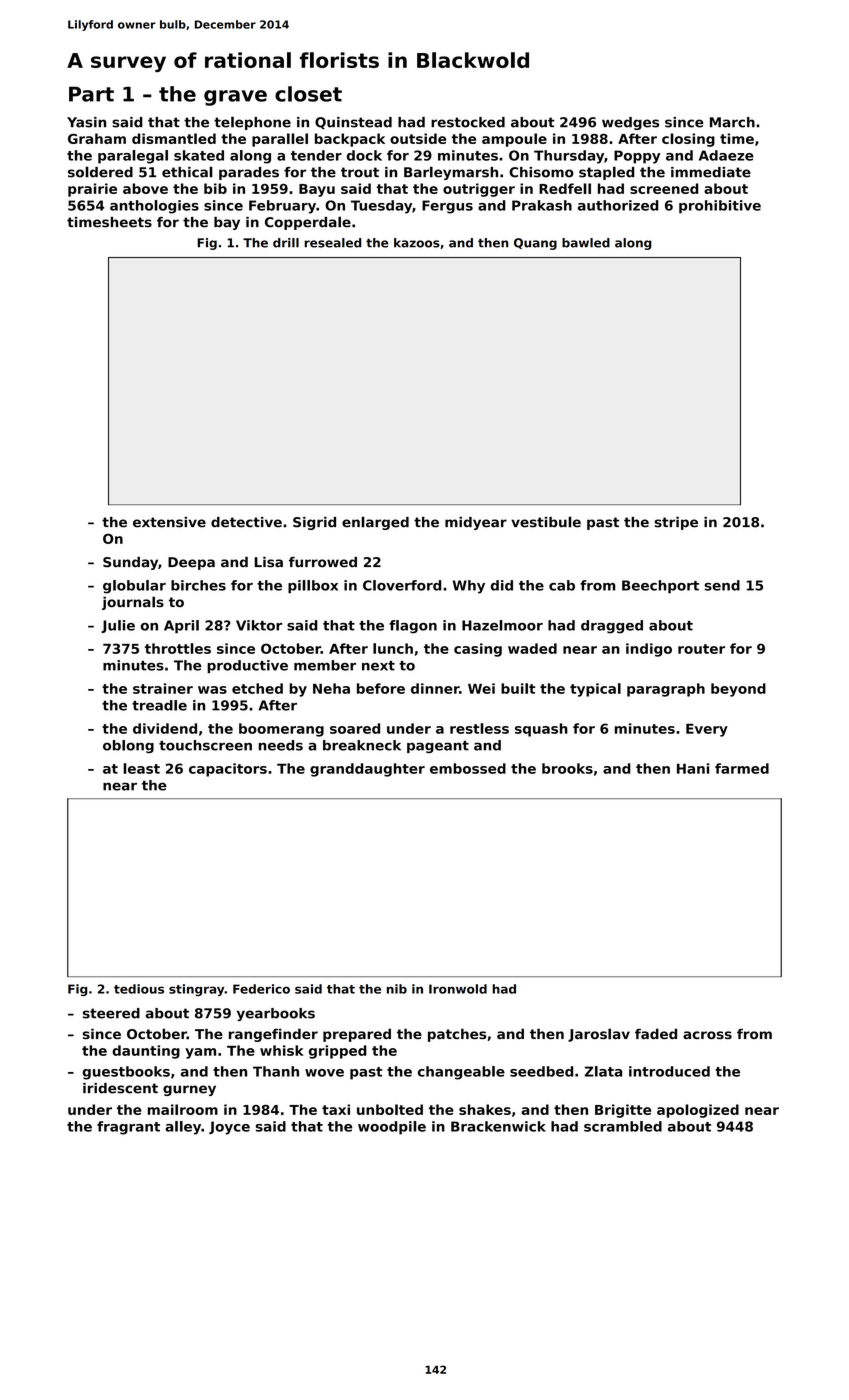 This screenshot has width=849, height=1400. What do you see at coordinates (707, 730) in the screenshot?
I see `Every` at bounding box center [707, 730].
